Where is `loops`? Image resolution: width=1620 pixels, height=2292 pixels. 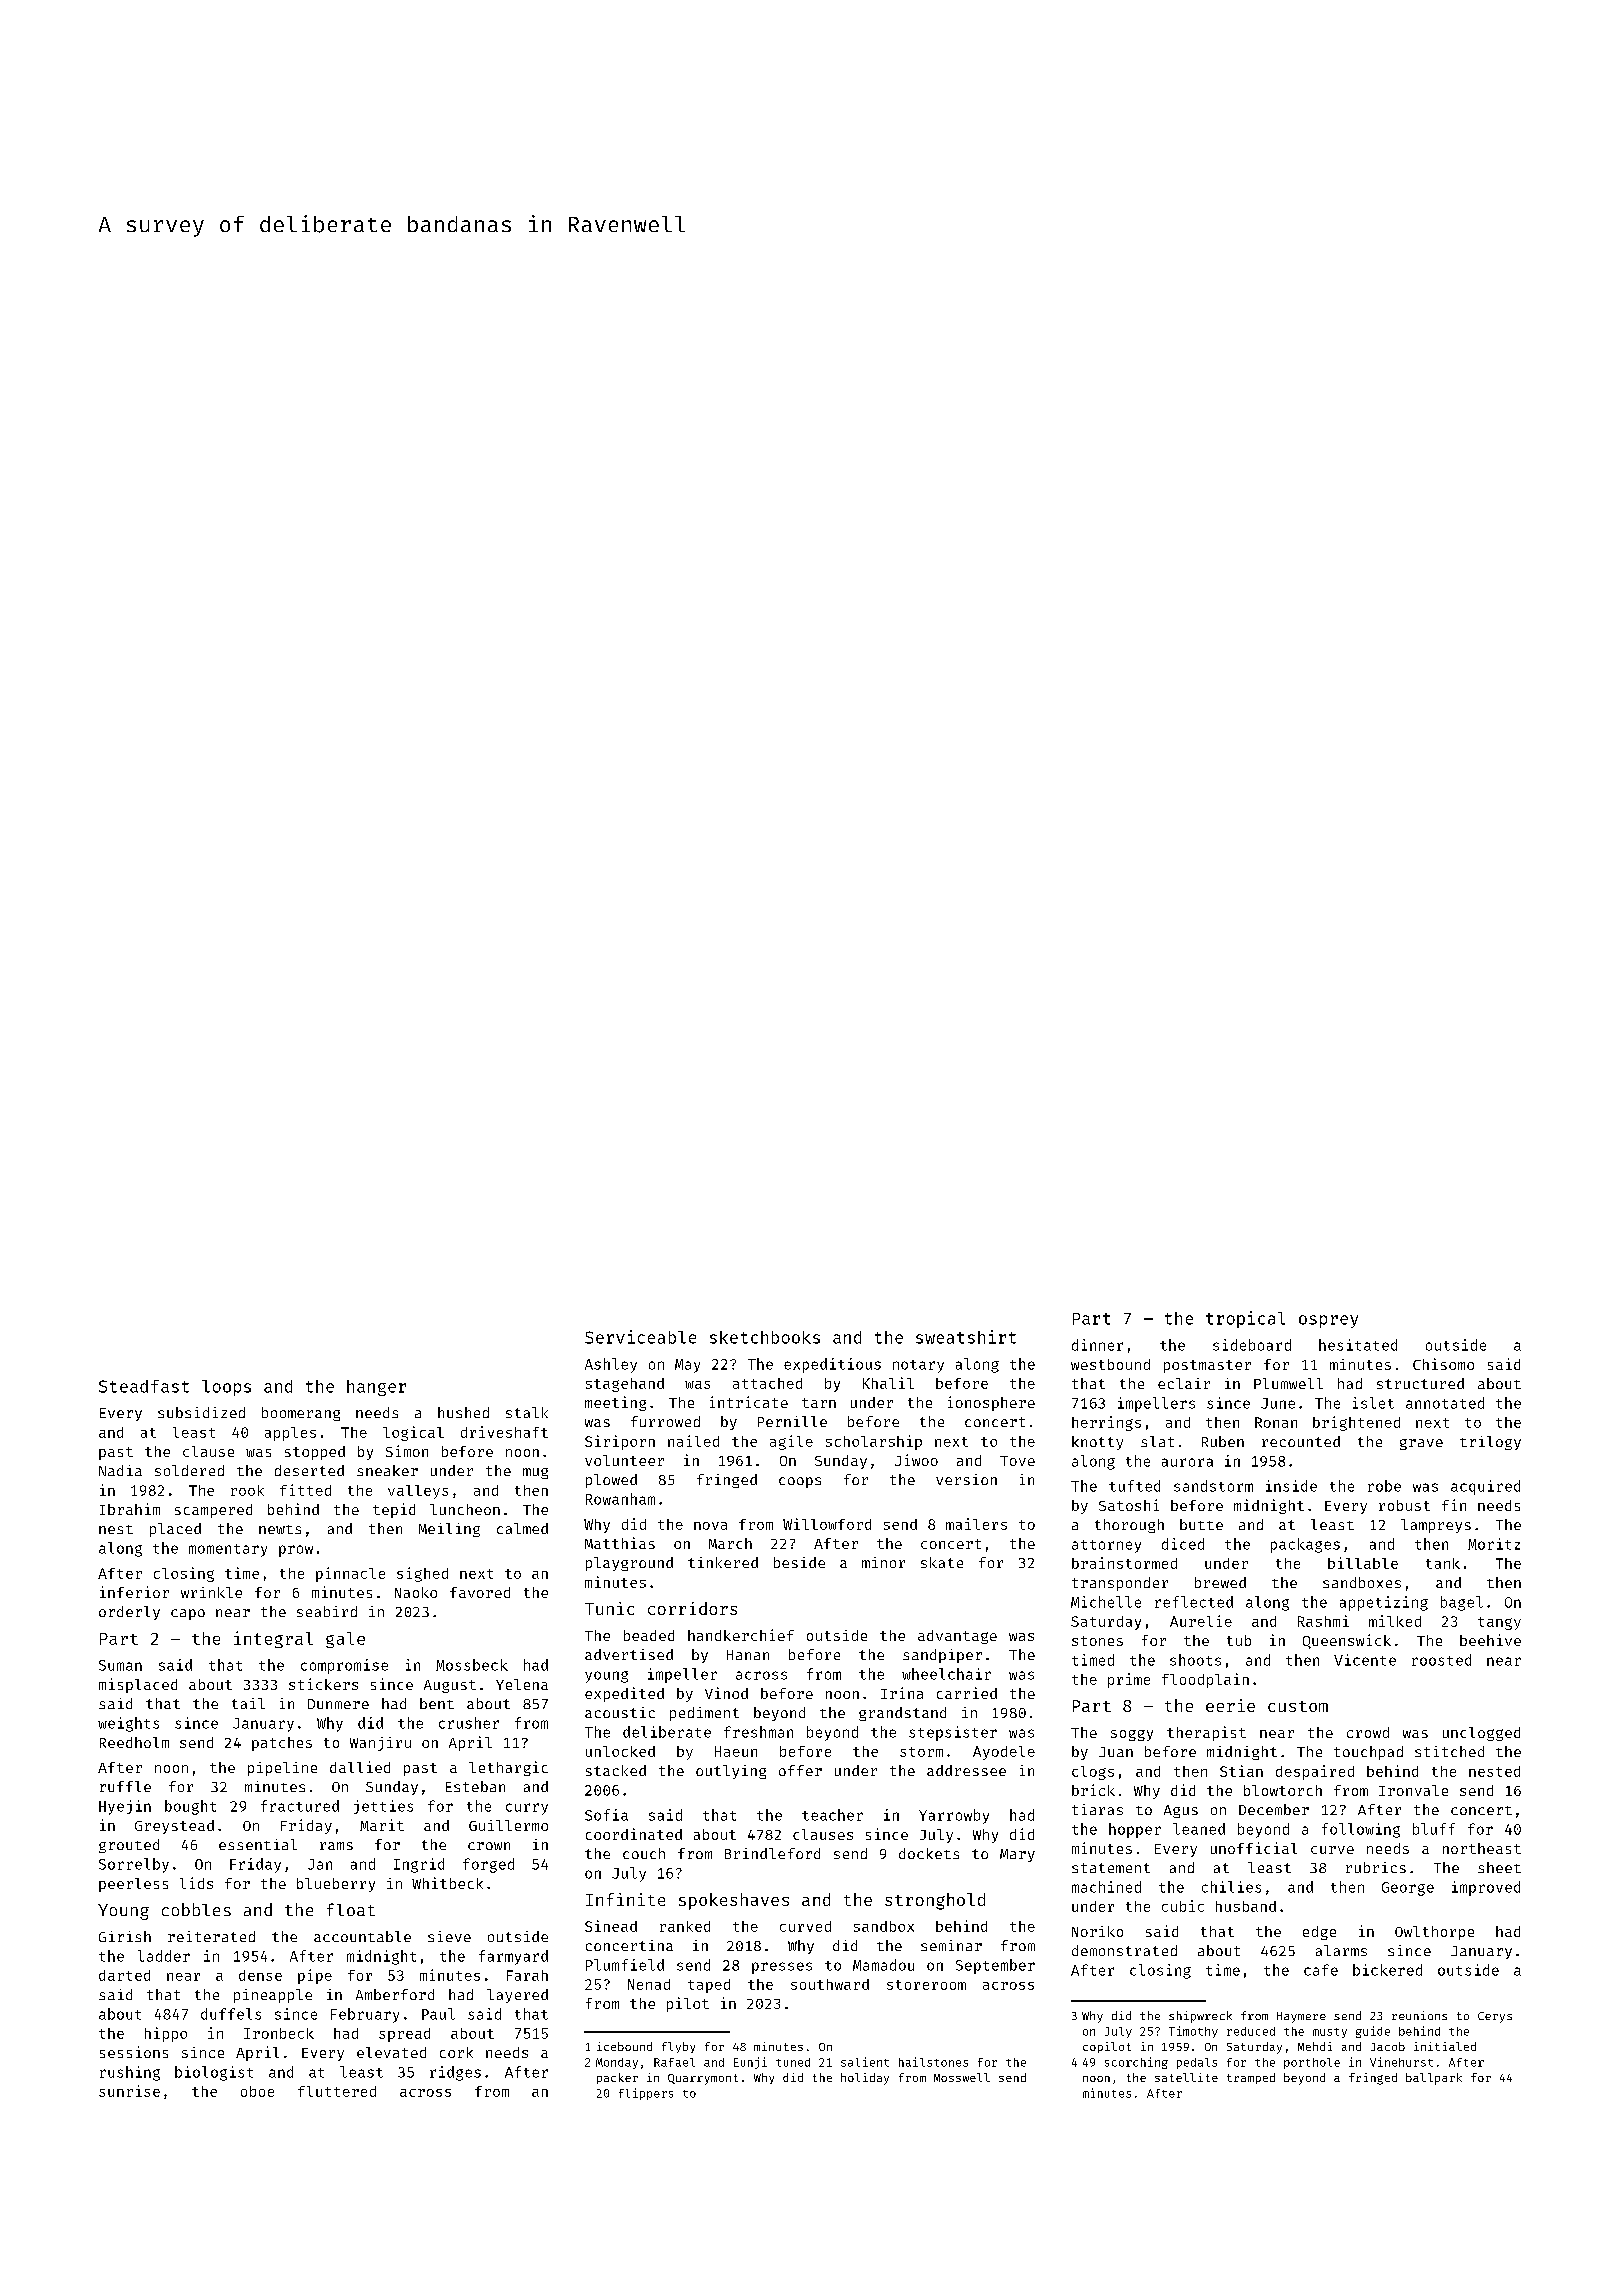 loops is located at coordinates (226, 1388).
